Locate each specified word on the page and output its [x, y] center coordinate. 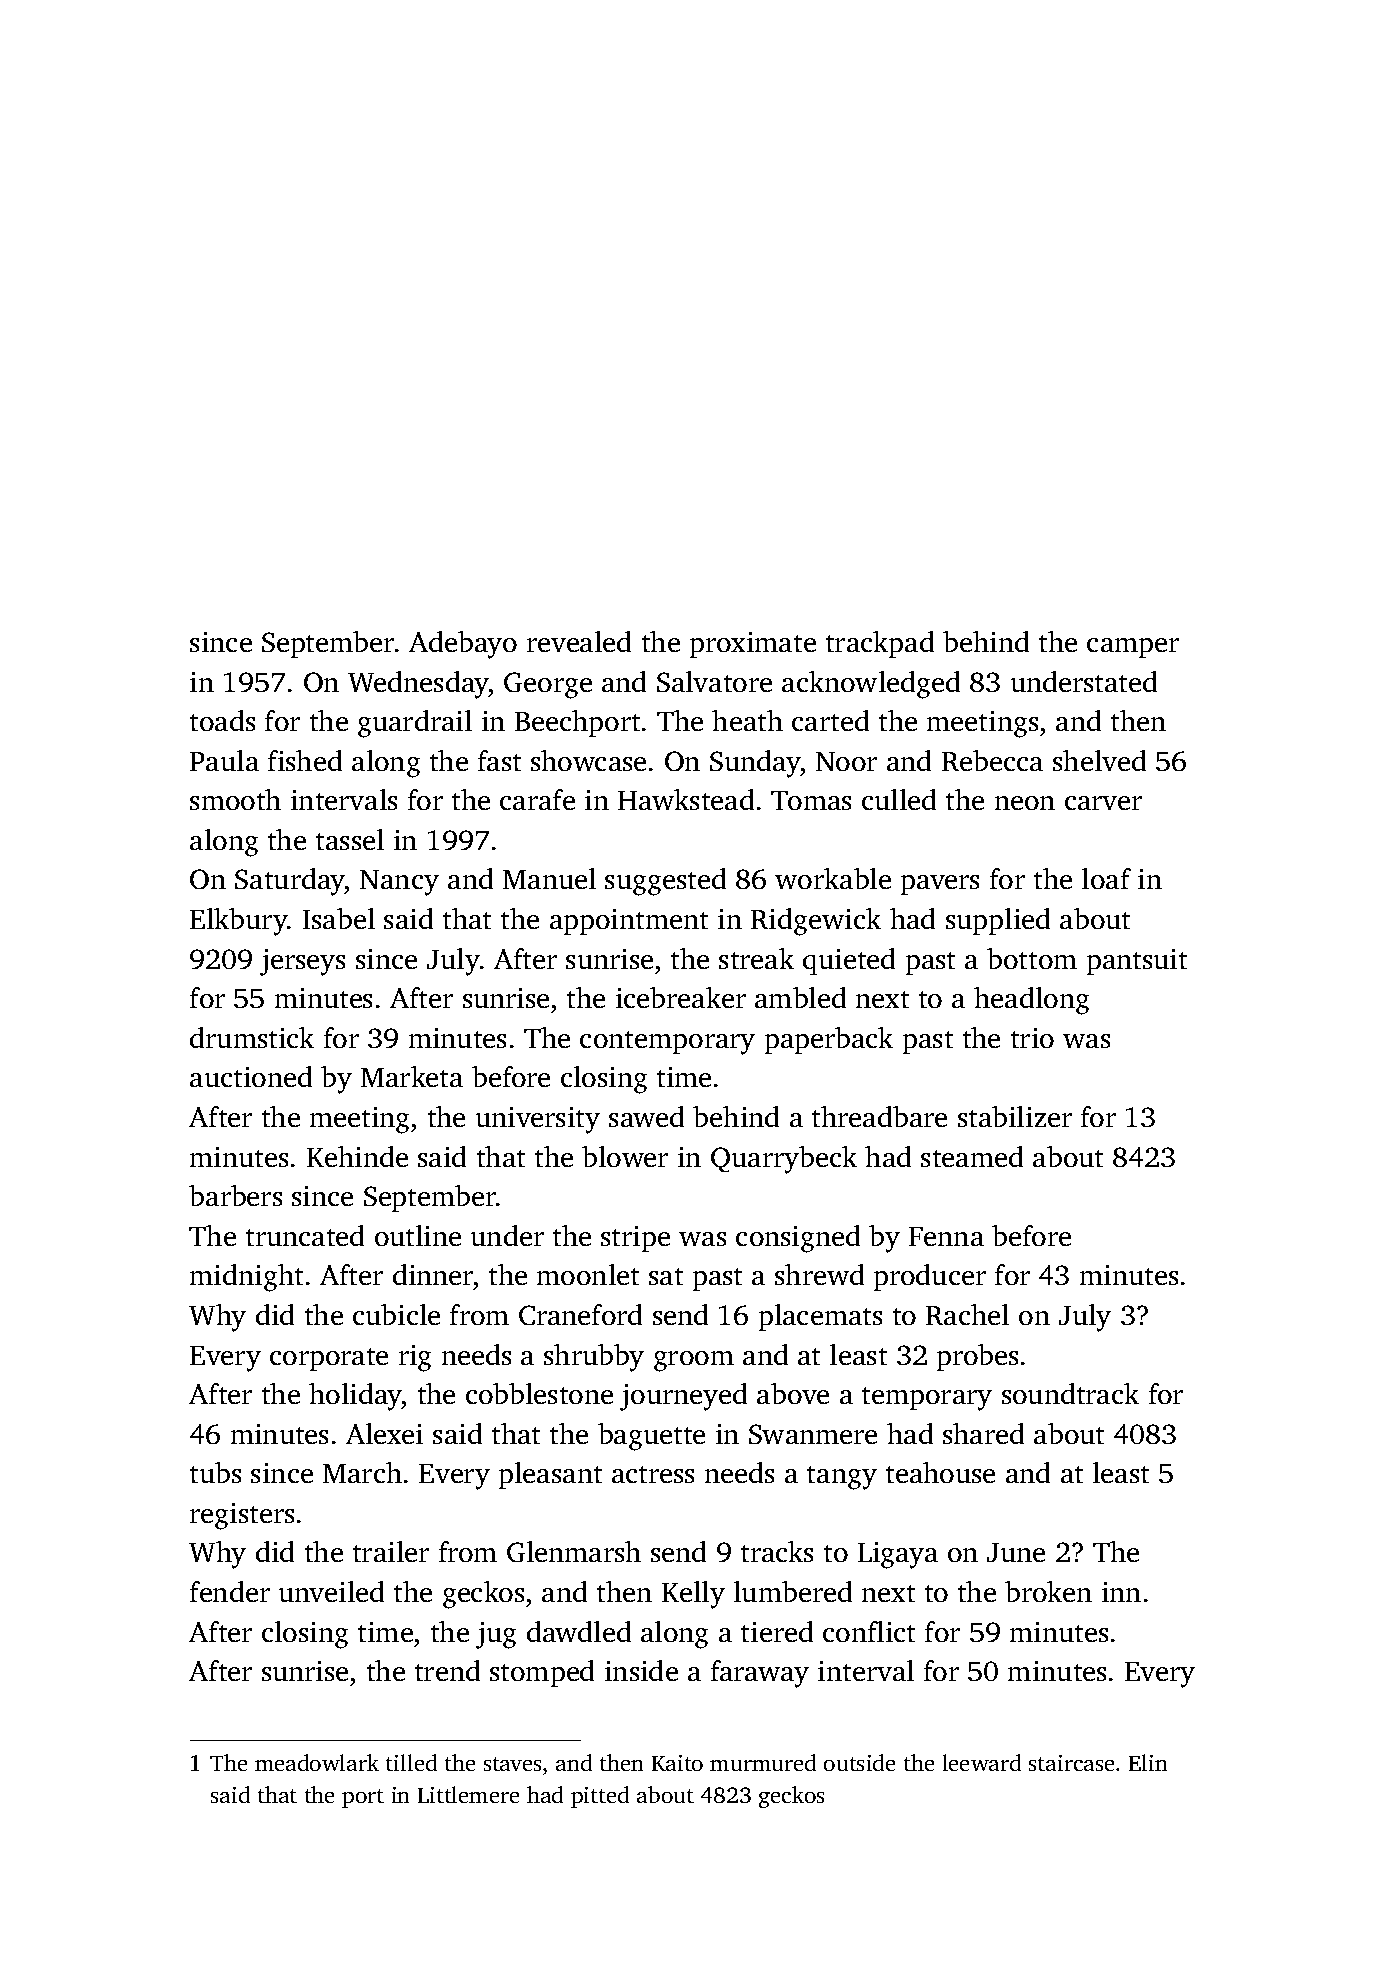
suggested [665, 882]
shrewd [819, 1274]
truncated [305, 1235]
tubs [215, 1472]
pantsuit [1137, 962]
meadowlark [317, 1762]
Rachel [967, 1314]
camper [1133, 648]
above [793, 1393]
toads [222, 720]
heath [747, 720]
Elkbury [239, 922]
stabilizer [1015, 1116]
